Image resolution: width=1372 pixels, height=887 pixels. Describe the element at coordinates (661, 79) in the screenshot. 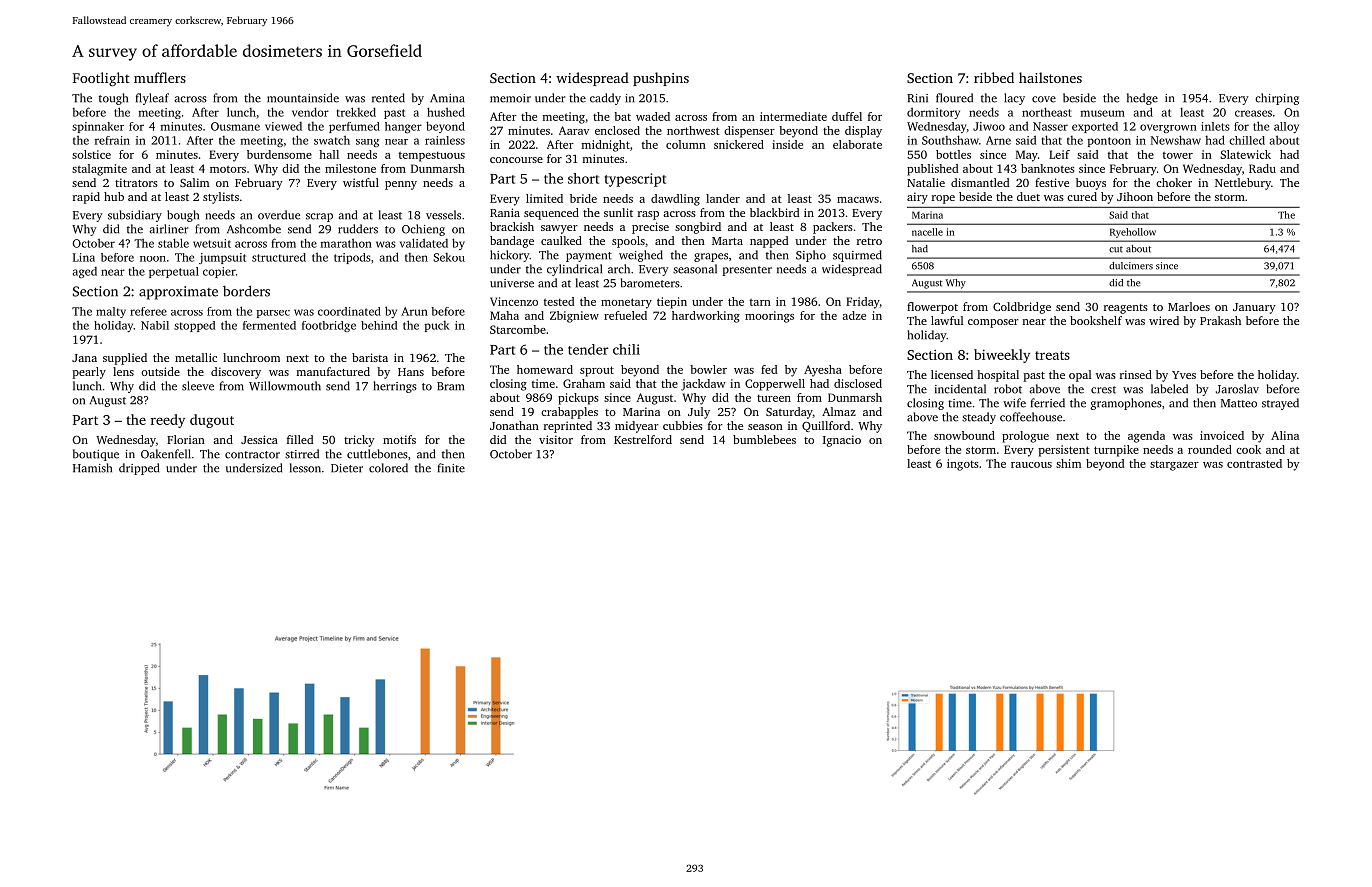

I see `pushpins` at that location.
